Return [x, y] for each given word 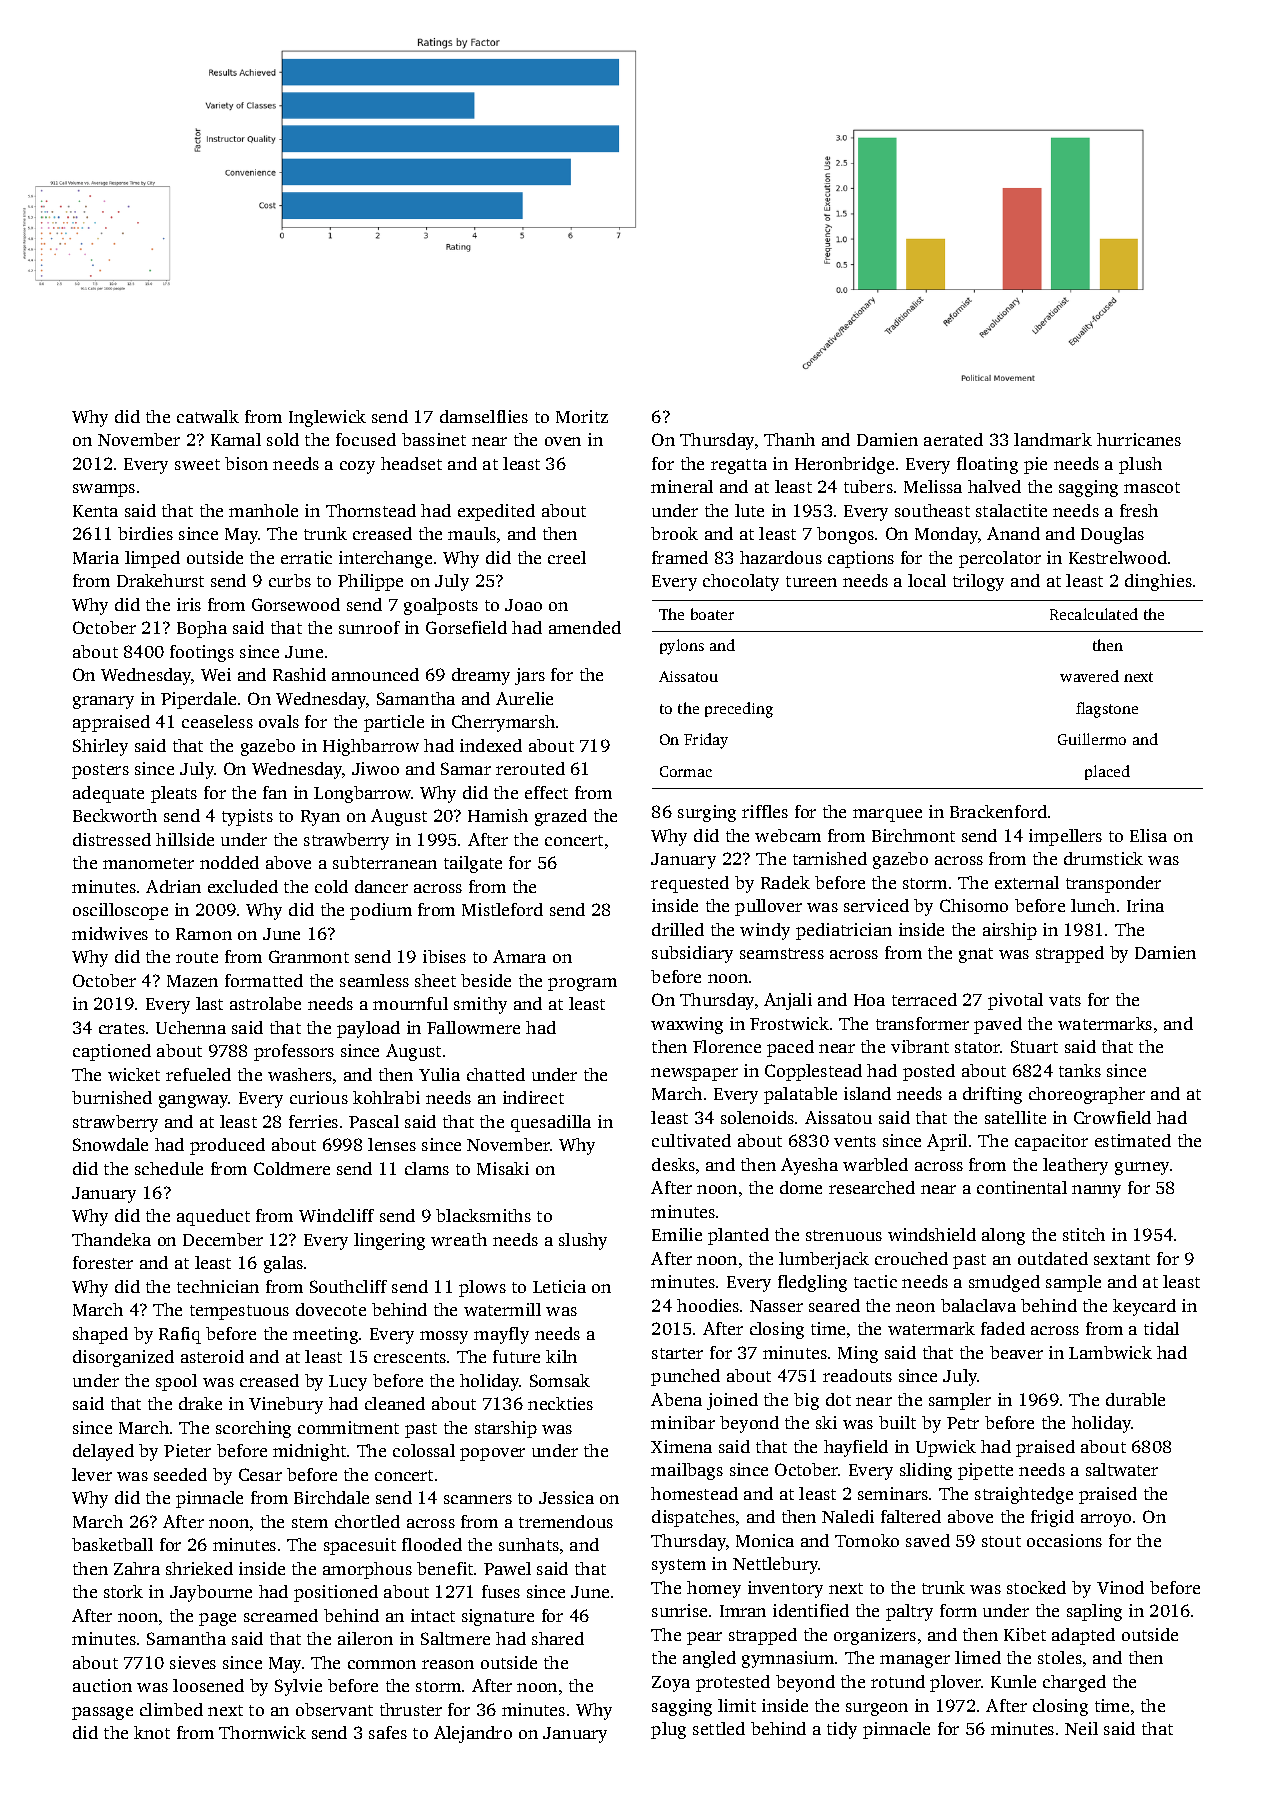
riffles [765, 811]
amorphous [367, 1570]
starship [506, 1429]
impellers [1065, 837]
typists [247, 817]
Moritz [582, 416]
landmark [1053, 439]
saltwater [1122, 1469]
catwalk [208, 416]
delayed [103, 1452]
